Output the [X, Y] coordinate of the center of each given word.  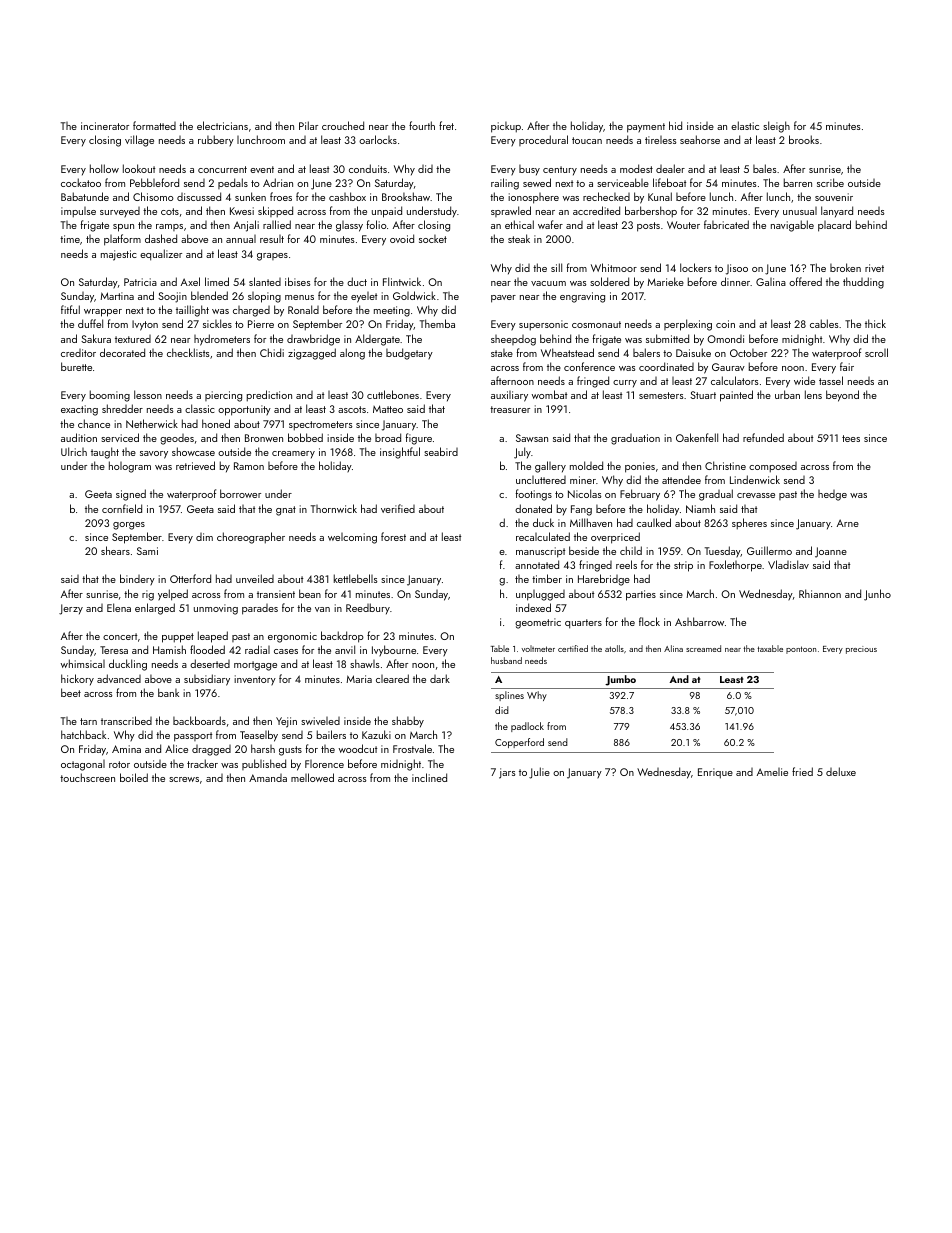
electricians [222, 125]
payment [646, 128]
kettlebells [355, 578]
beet [71, 692]
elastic [745, 125]
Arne [848, 523]
